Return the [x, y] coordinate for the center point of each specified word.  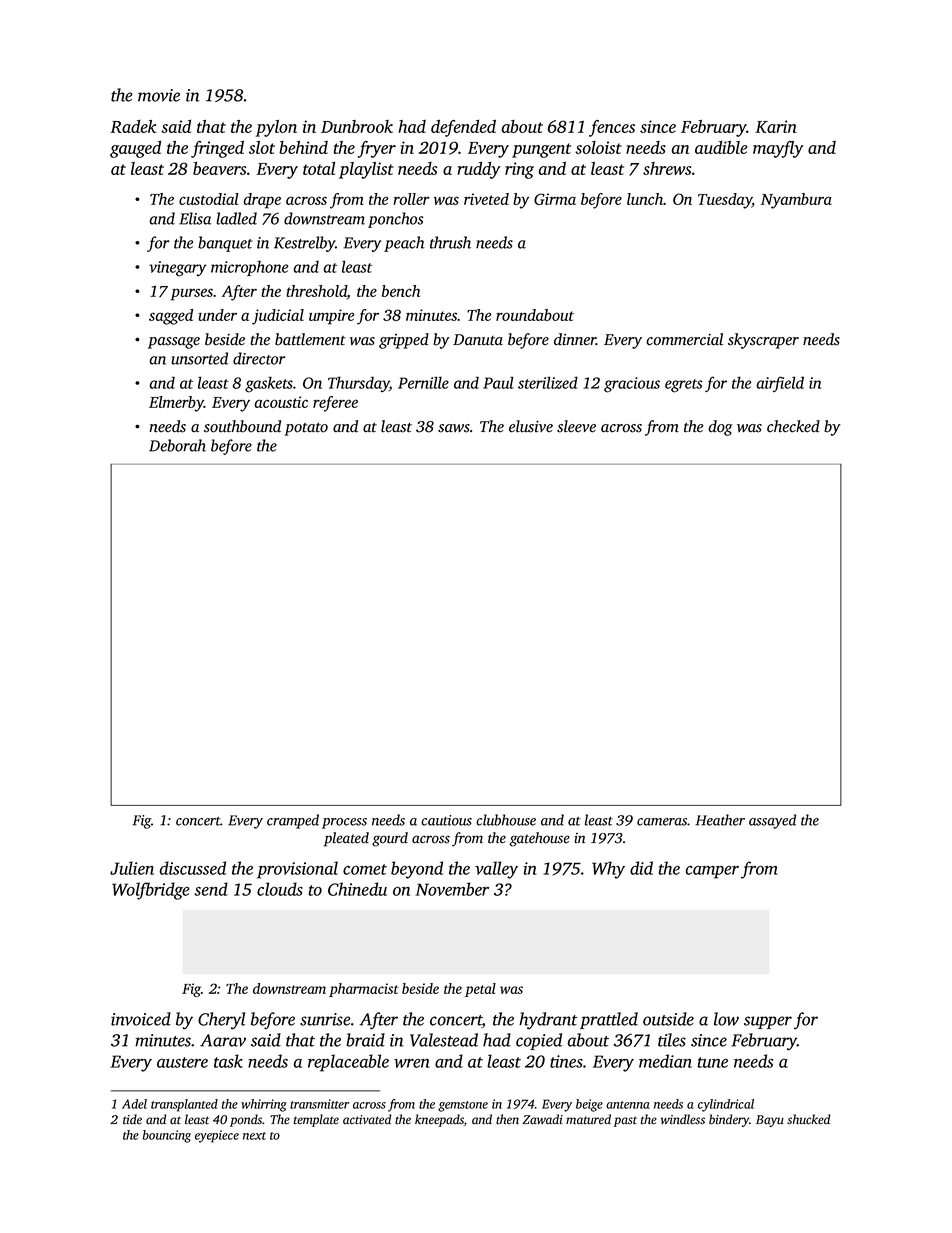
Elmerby [176, 404]
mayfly [778, 149]
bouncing [167, 1136]
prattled [609, 1020]
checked [793, 426]
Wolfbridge [151, 891]
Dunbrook [357, 126]
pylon [276, 128]
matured [588, 1119]
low [726, 1019]
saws [454, 428]
